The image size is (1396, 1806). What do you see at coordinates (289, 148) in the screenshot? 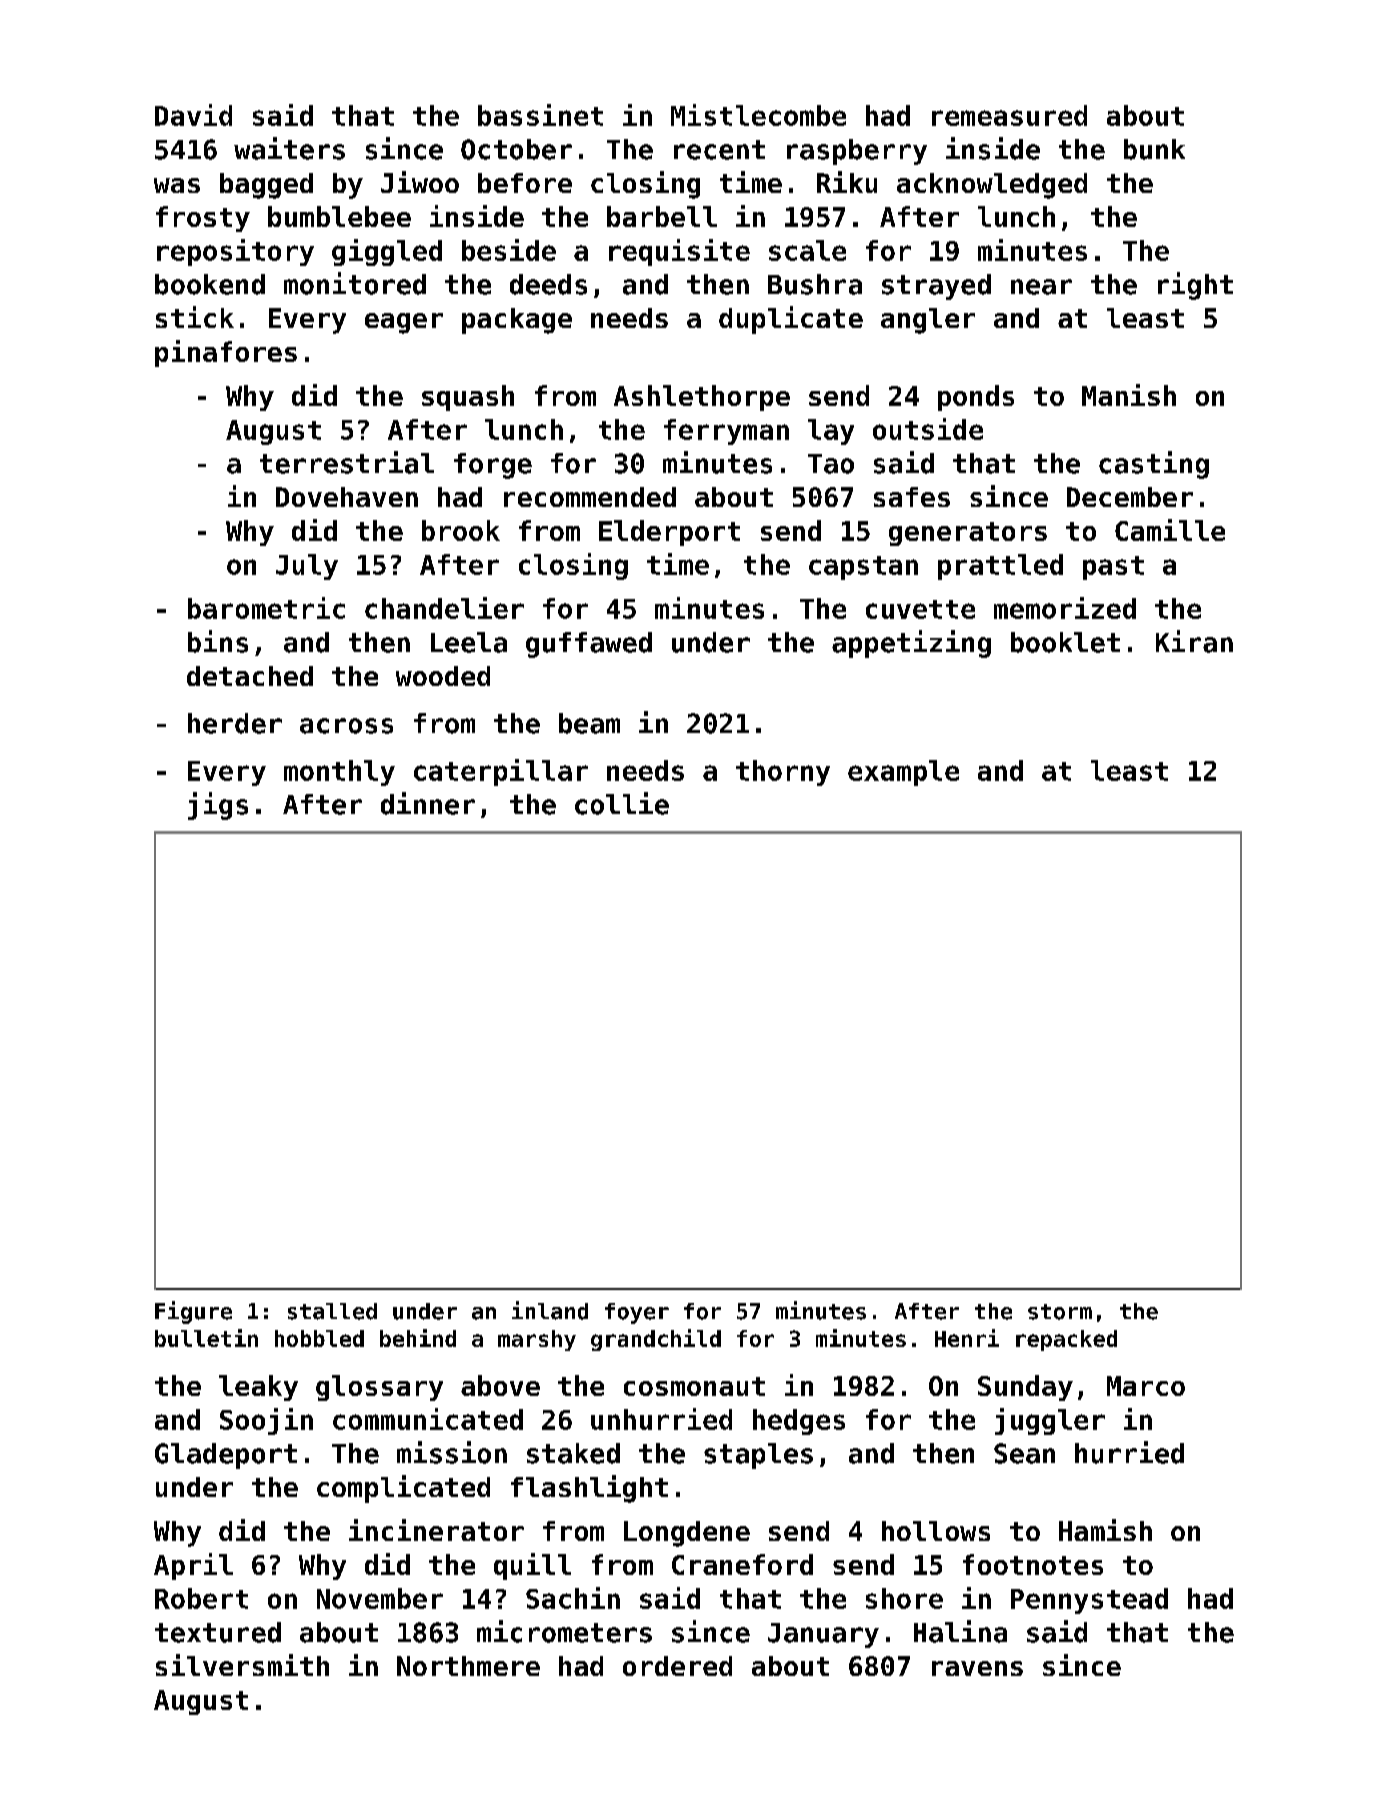
I see `waiters` at bounding box center [289, 148].
